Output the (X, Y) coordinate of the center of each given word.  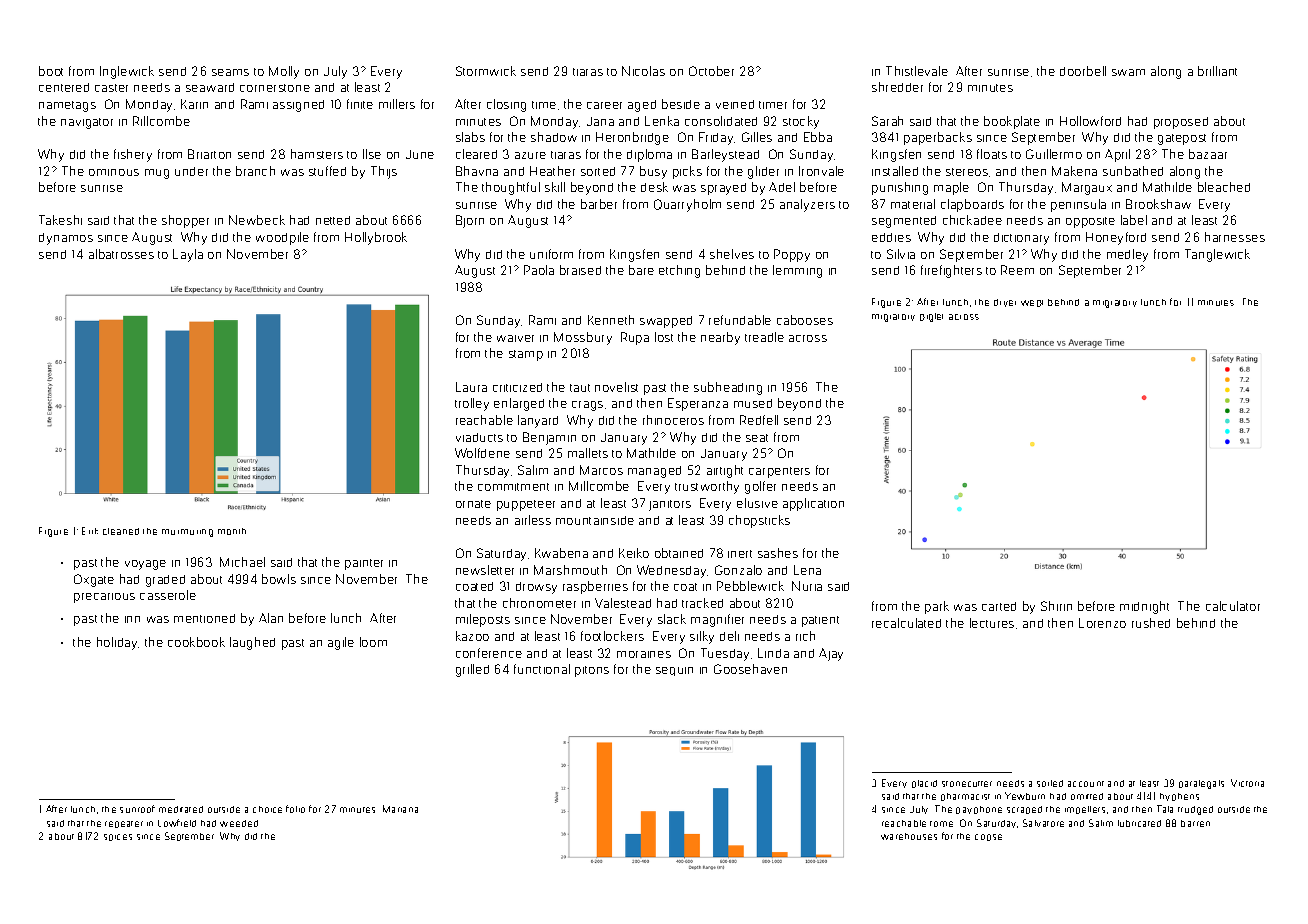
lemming (797, 271)
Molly (284, 72)
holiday (117, 643)
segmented (904, 222)
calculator (1233, 606)
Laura (471, 387)
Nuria (807, 586)
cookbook (196, 642)
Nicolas (643, 71)
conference (489, 653)
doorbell (1083, 71)
